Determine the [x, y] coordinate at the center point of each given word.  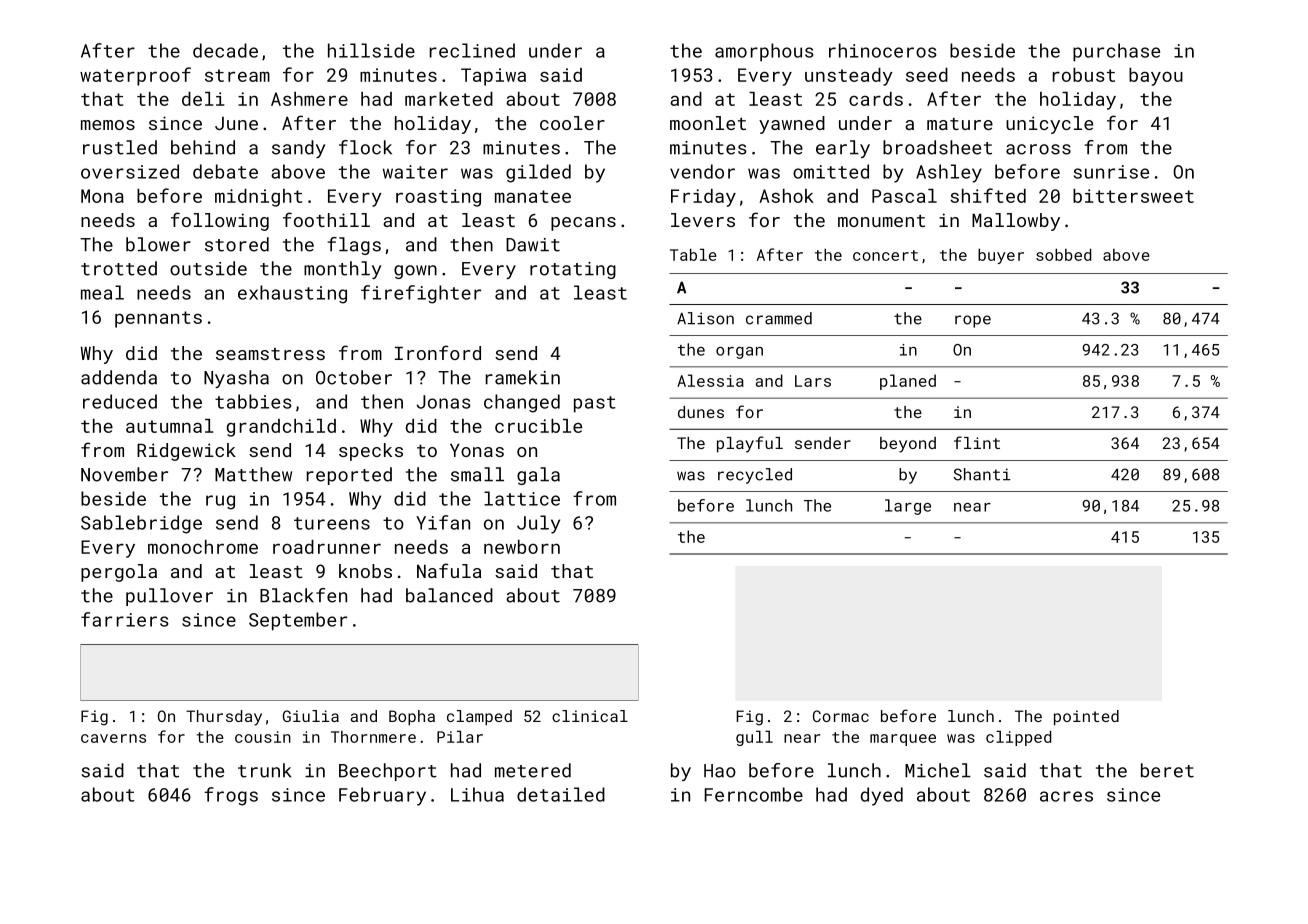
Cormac [841, 716]
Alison [705, 318]
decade [225, 50]
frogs [231, 796]
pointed [1086, 718]
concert [885, 255]
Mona [102, 196]
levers [703, 220]
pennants [158, 319]
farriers [125, 619]
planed [908, 382]
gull [754, 738]
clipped [1018, 738]
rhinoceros [883, 50]
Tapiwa [493, 77]
